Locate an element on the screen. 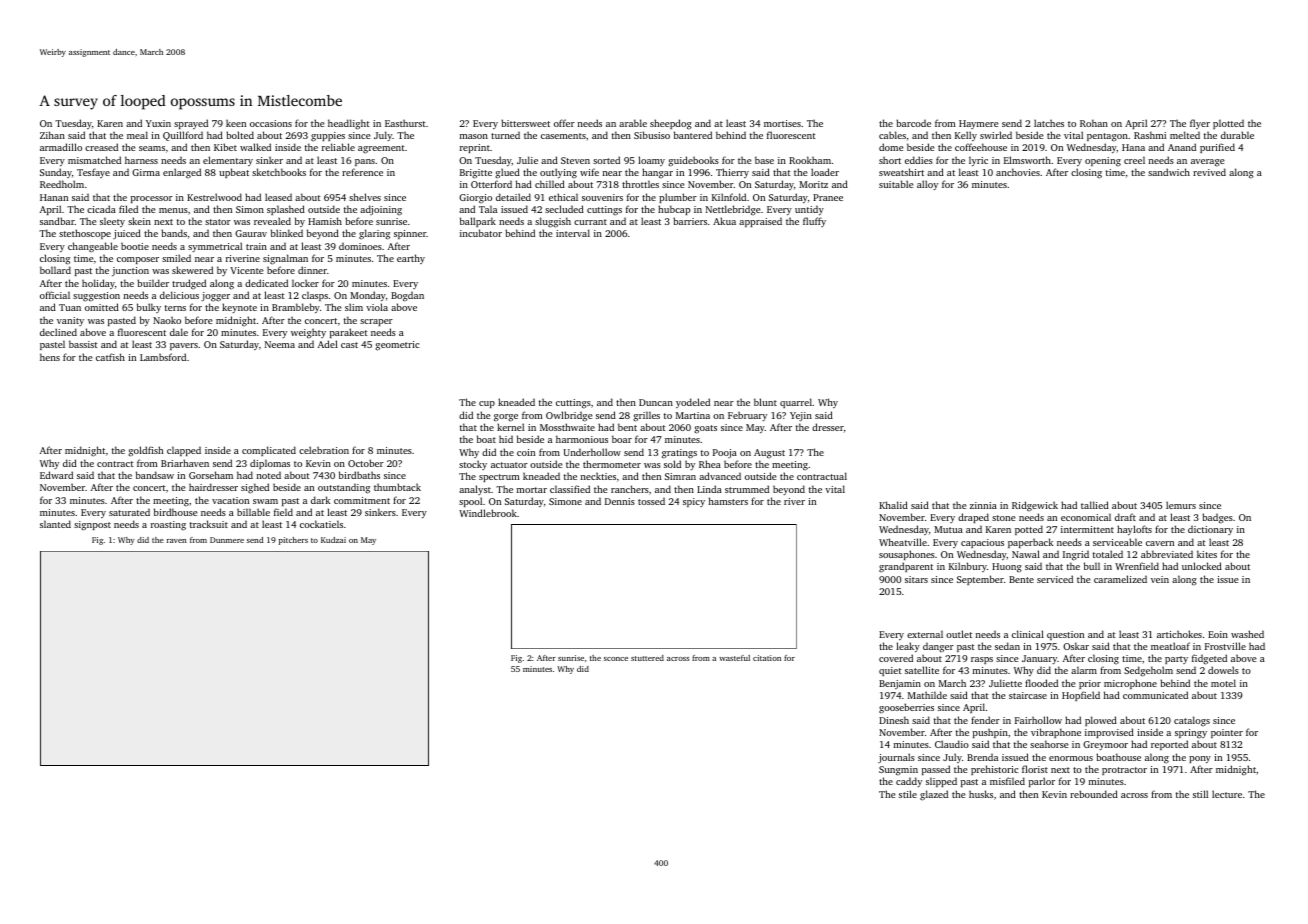 This screenshot has width=1308, height=924. stone is located at coordinates (1004, 518).
